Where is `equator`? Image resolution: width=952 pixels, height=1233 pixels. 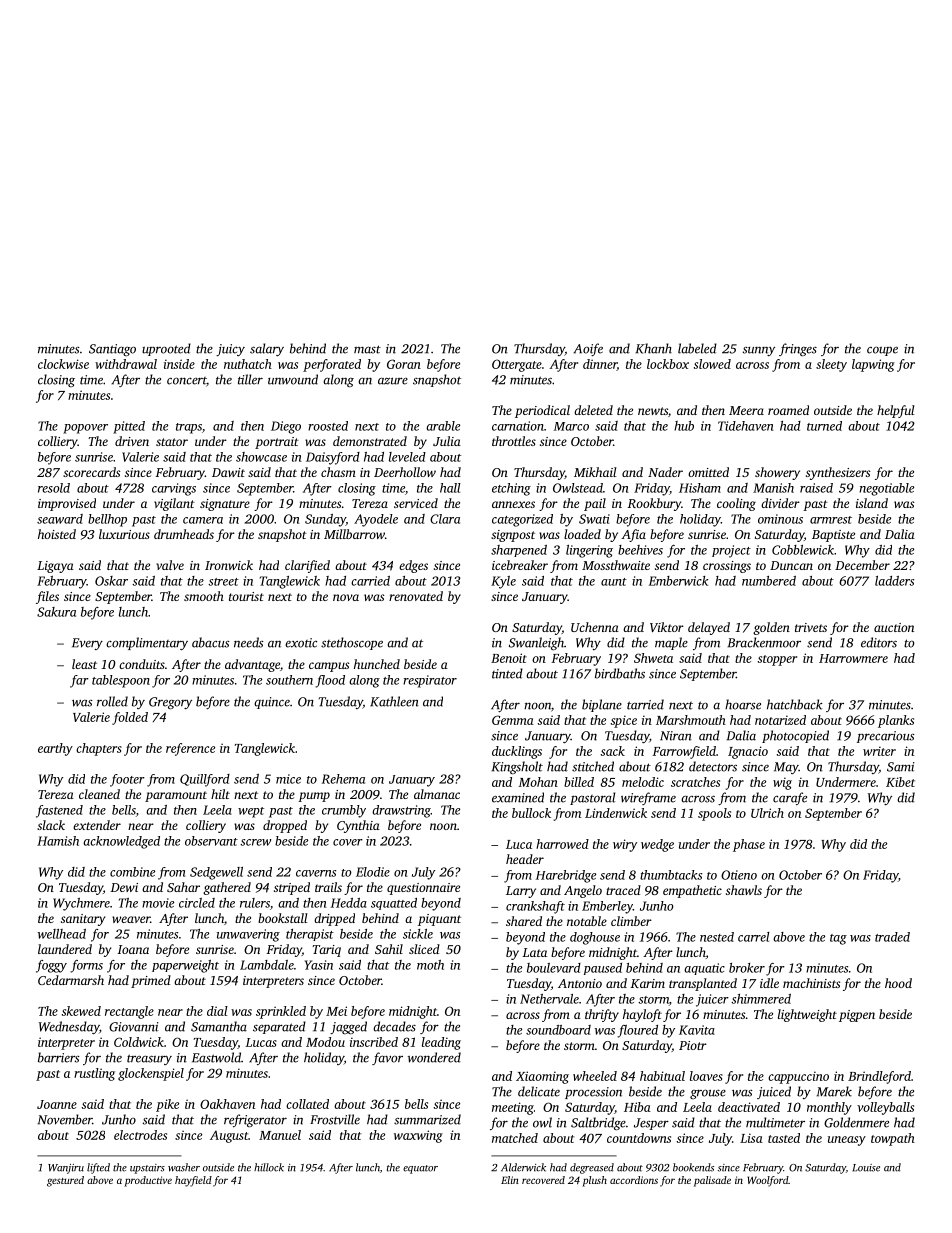 equator is located at coordinates (420, 1169).
